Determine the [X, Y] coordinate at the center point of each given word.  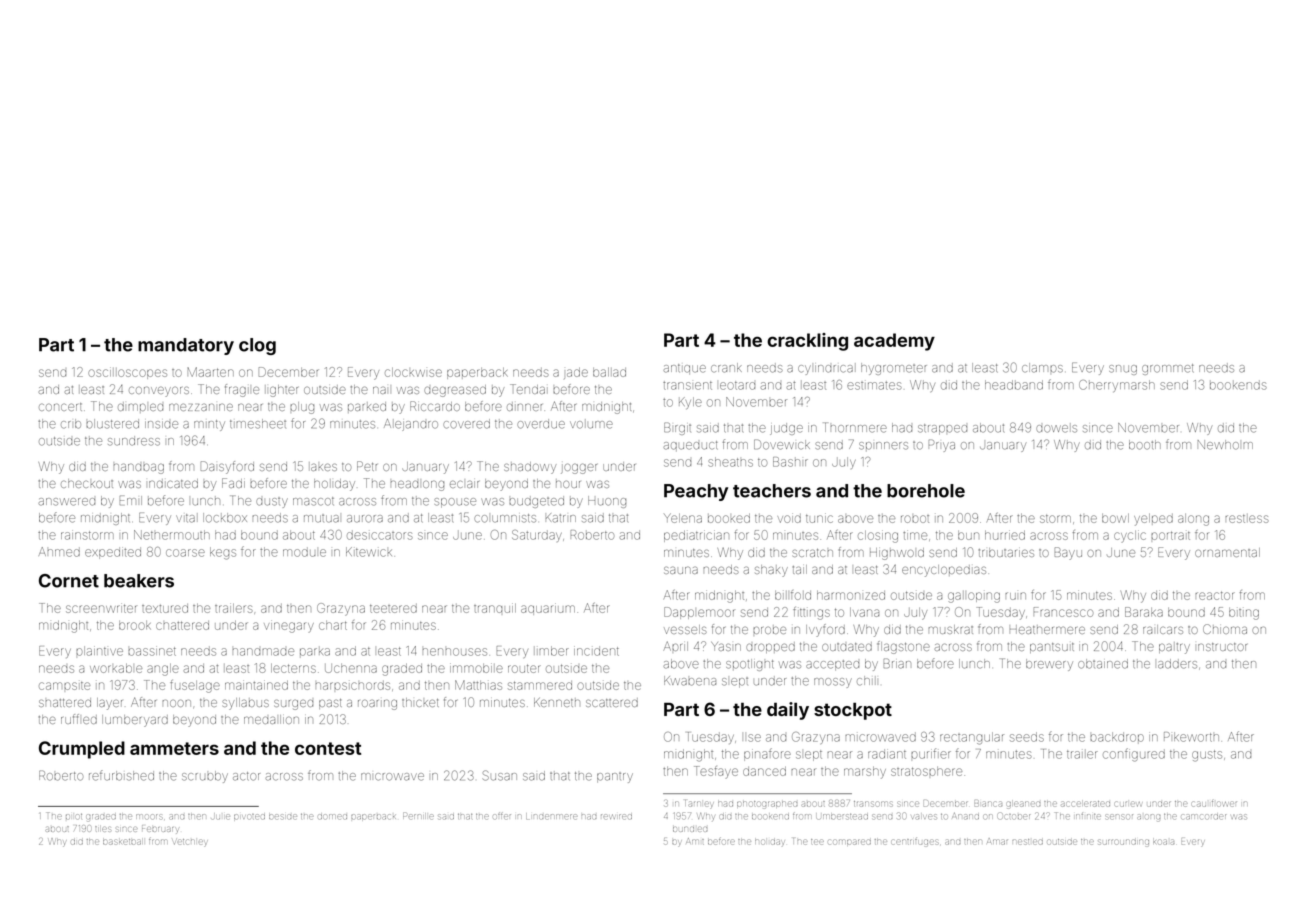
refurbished [121, 775]
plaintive [99, 651]
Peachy [696, 492]
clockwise [413, 372]
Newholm [1225, 445]
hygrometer [894, 369]
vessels [685, 629]
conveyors [159, 392]
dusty [272, 502]
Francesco [1063, 612]
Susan [499, 775]
